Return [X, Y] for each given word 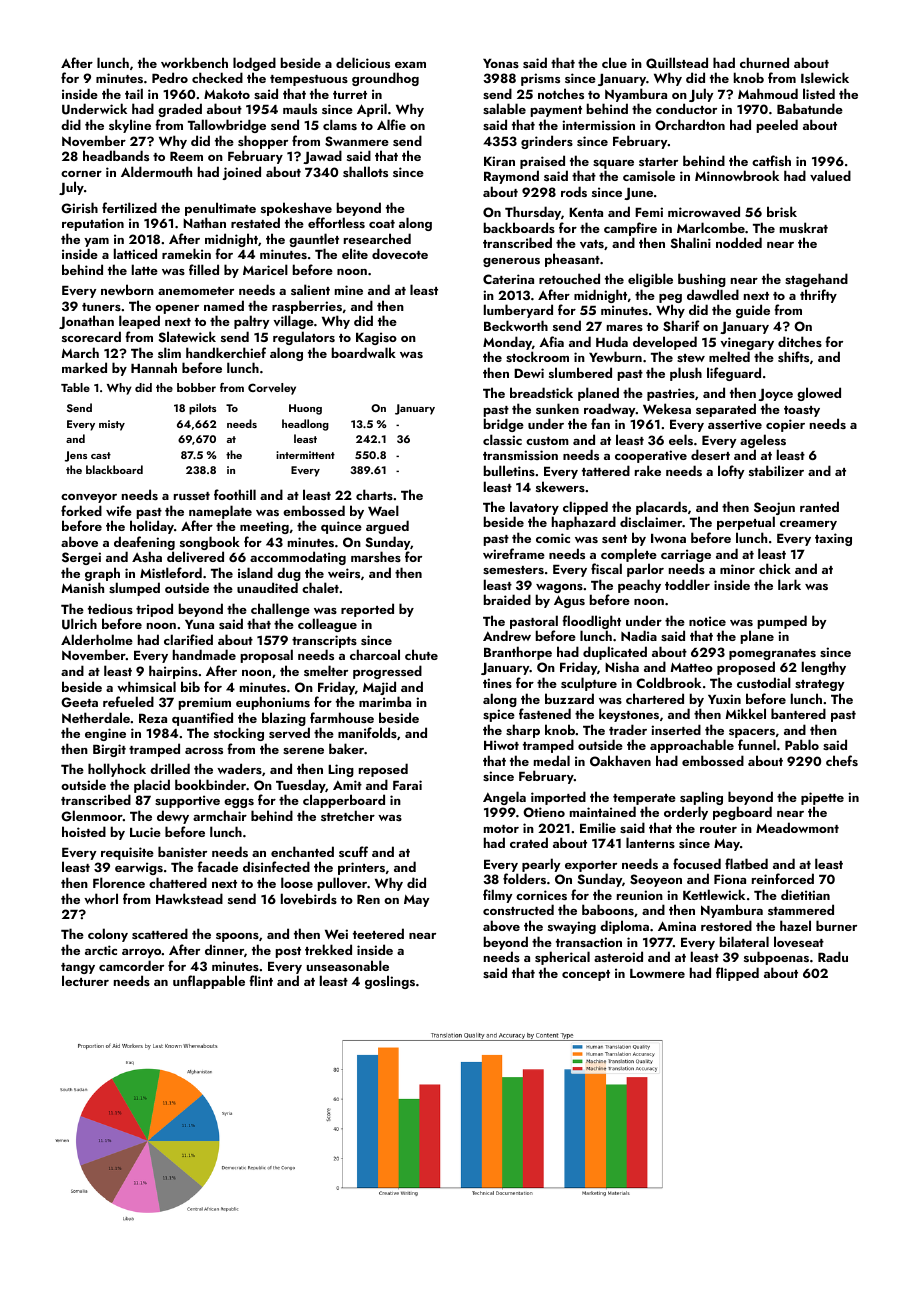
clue [614, 62]
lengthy [824, 668]
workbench [194, 62]
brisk [782, 211]
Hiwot [501, 745]
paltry [251, 322]
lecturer [85, 980]
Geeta [79, 702]
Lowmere [657, 973]
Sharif [681, 325]
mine [349, 290]
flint [261, 980]
